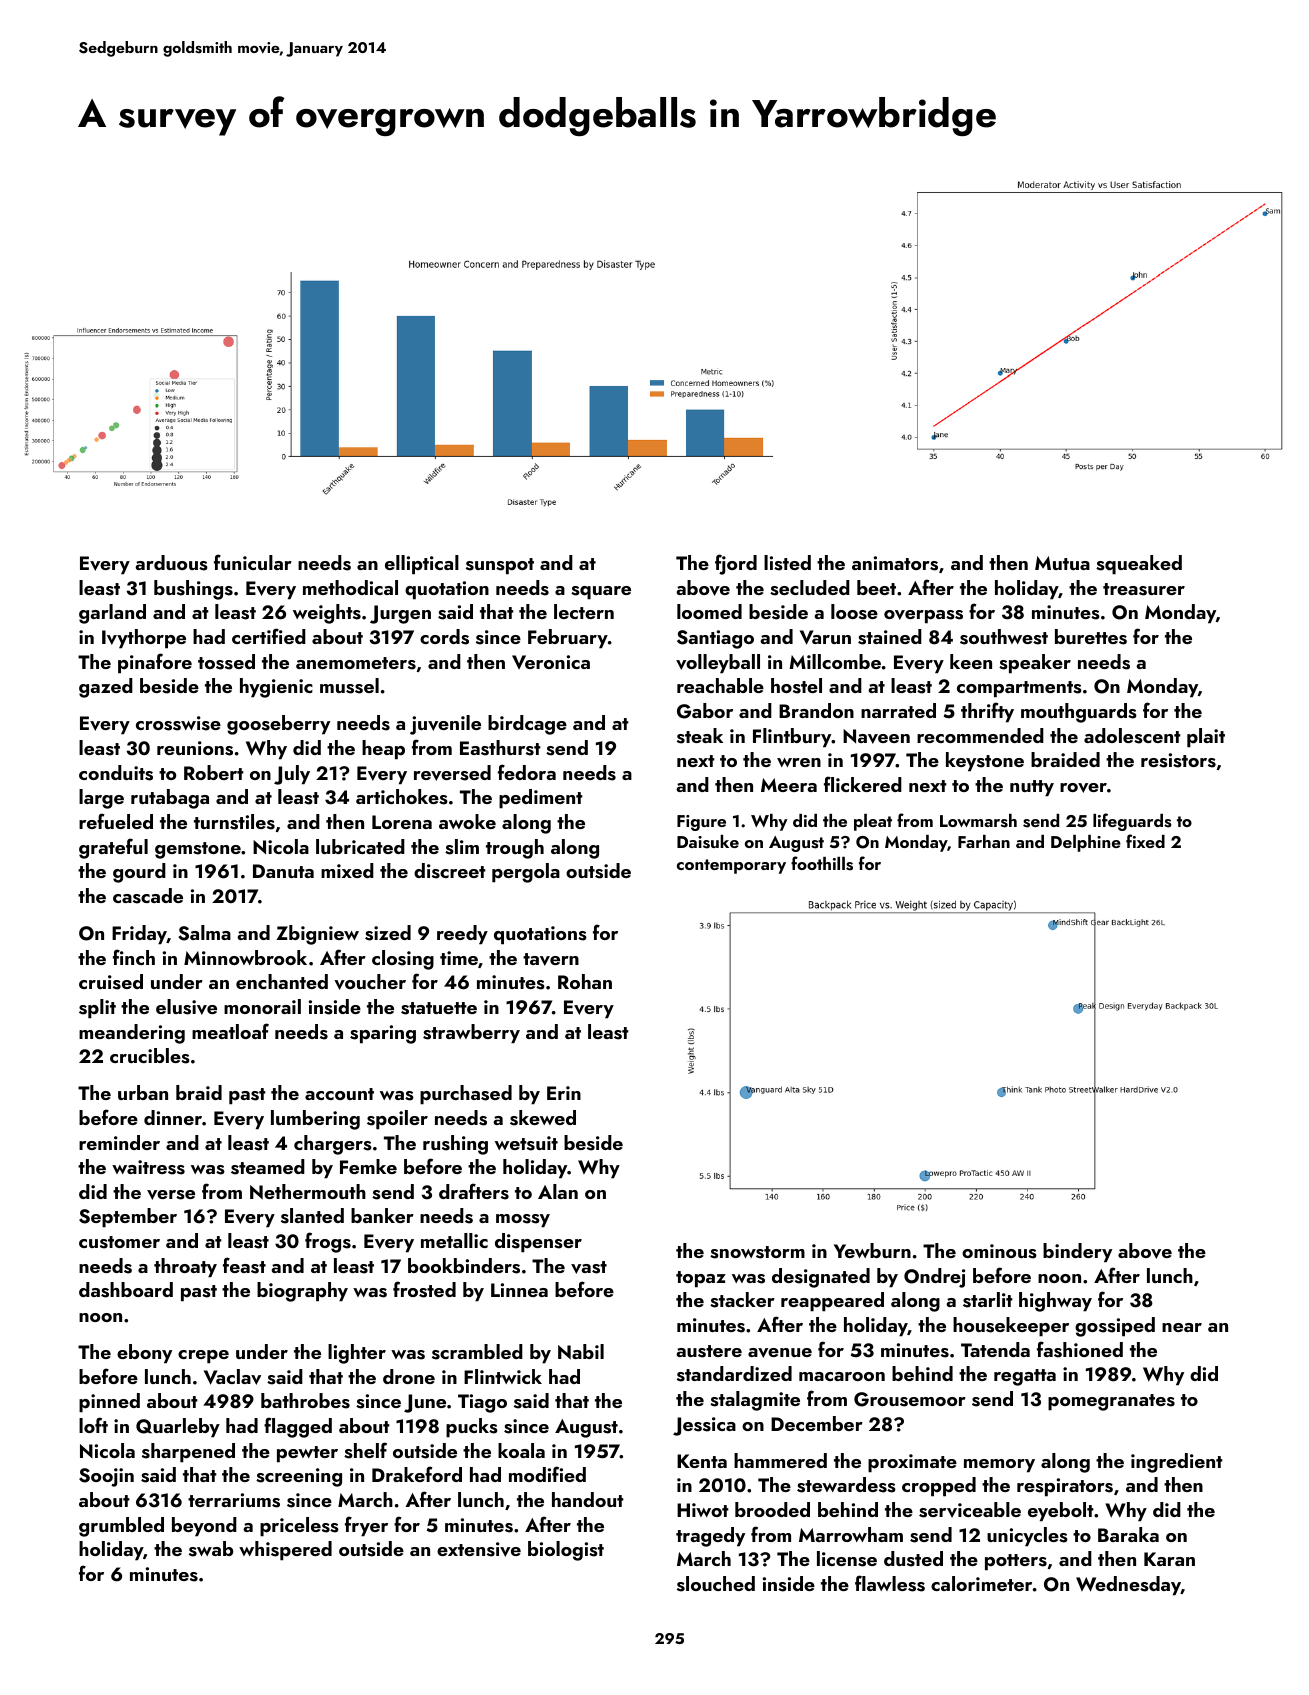 This screenshot has width=1309, height=1695. Describe the element at coordinates (211, 1549) in the screenshot. I see `swab` at that location.
